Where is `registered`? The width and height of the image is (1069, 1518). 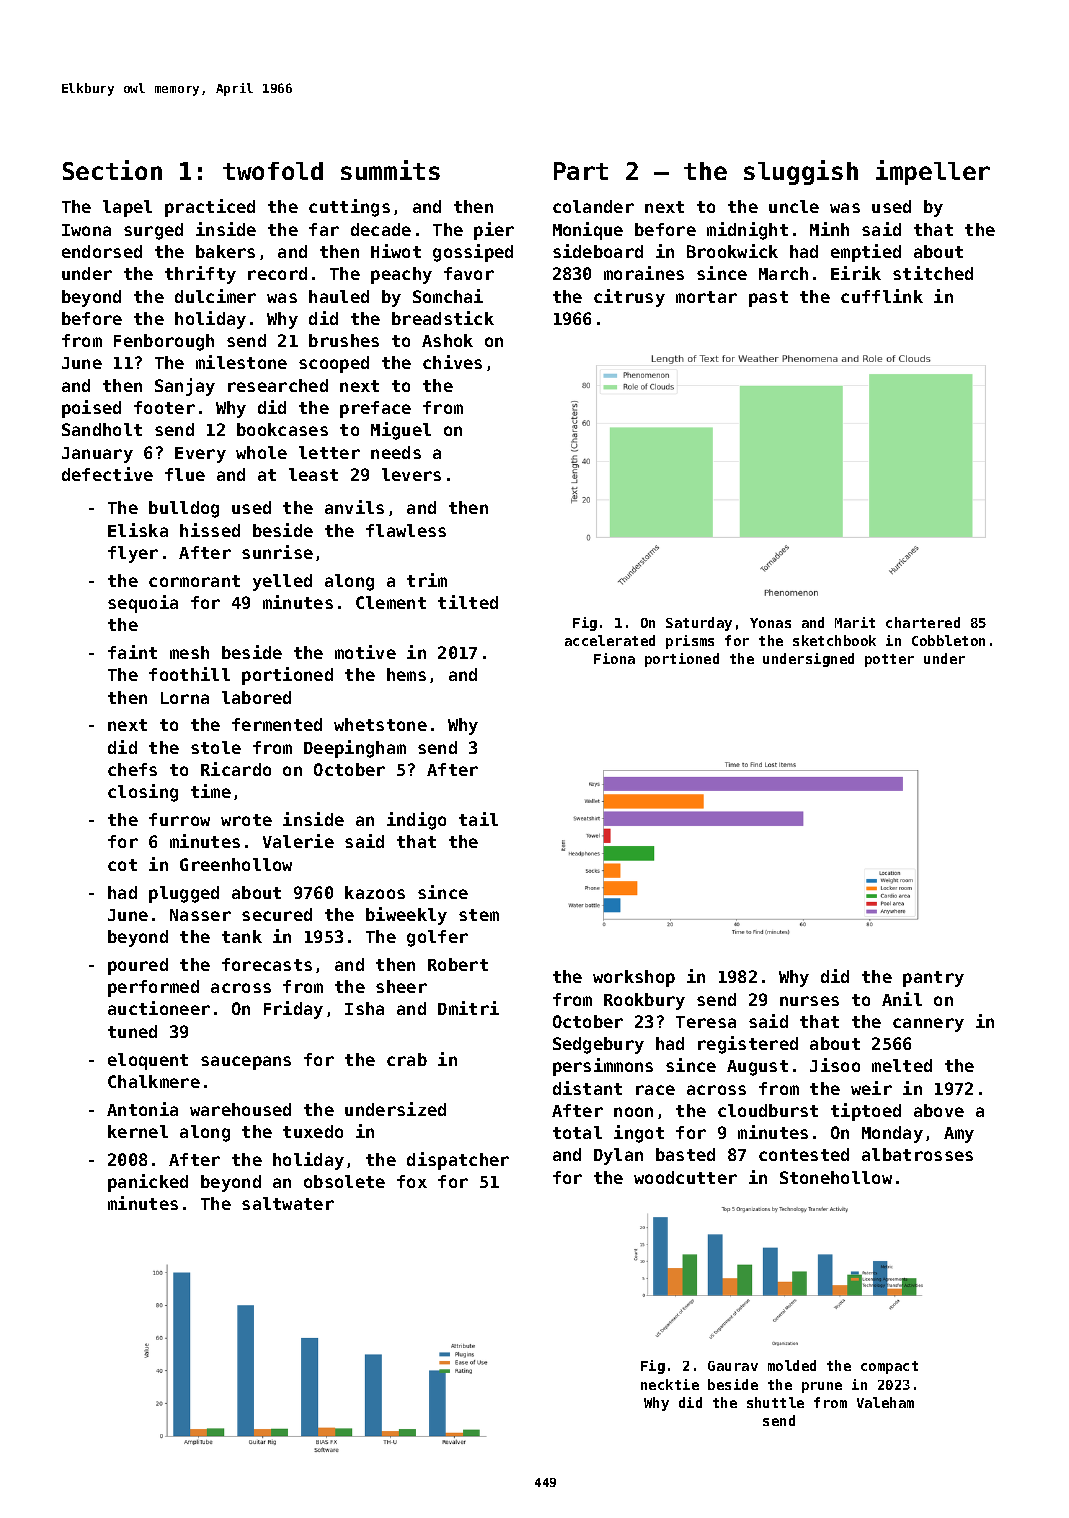
registered is located at coordinates (748, 1045).
